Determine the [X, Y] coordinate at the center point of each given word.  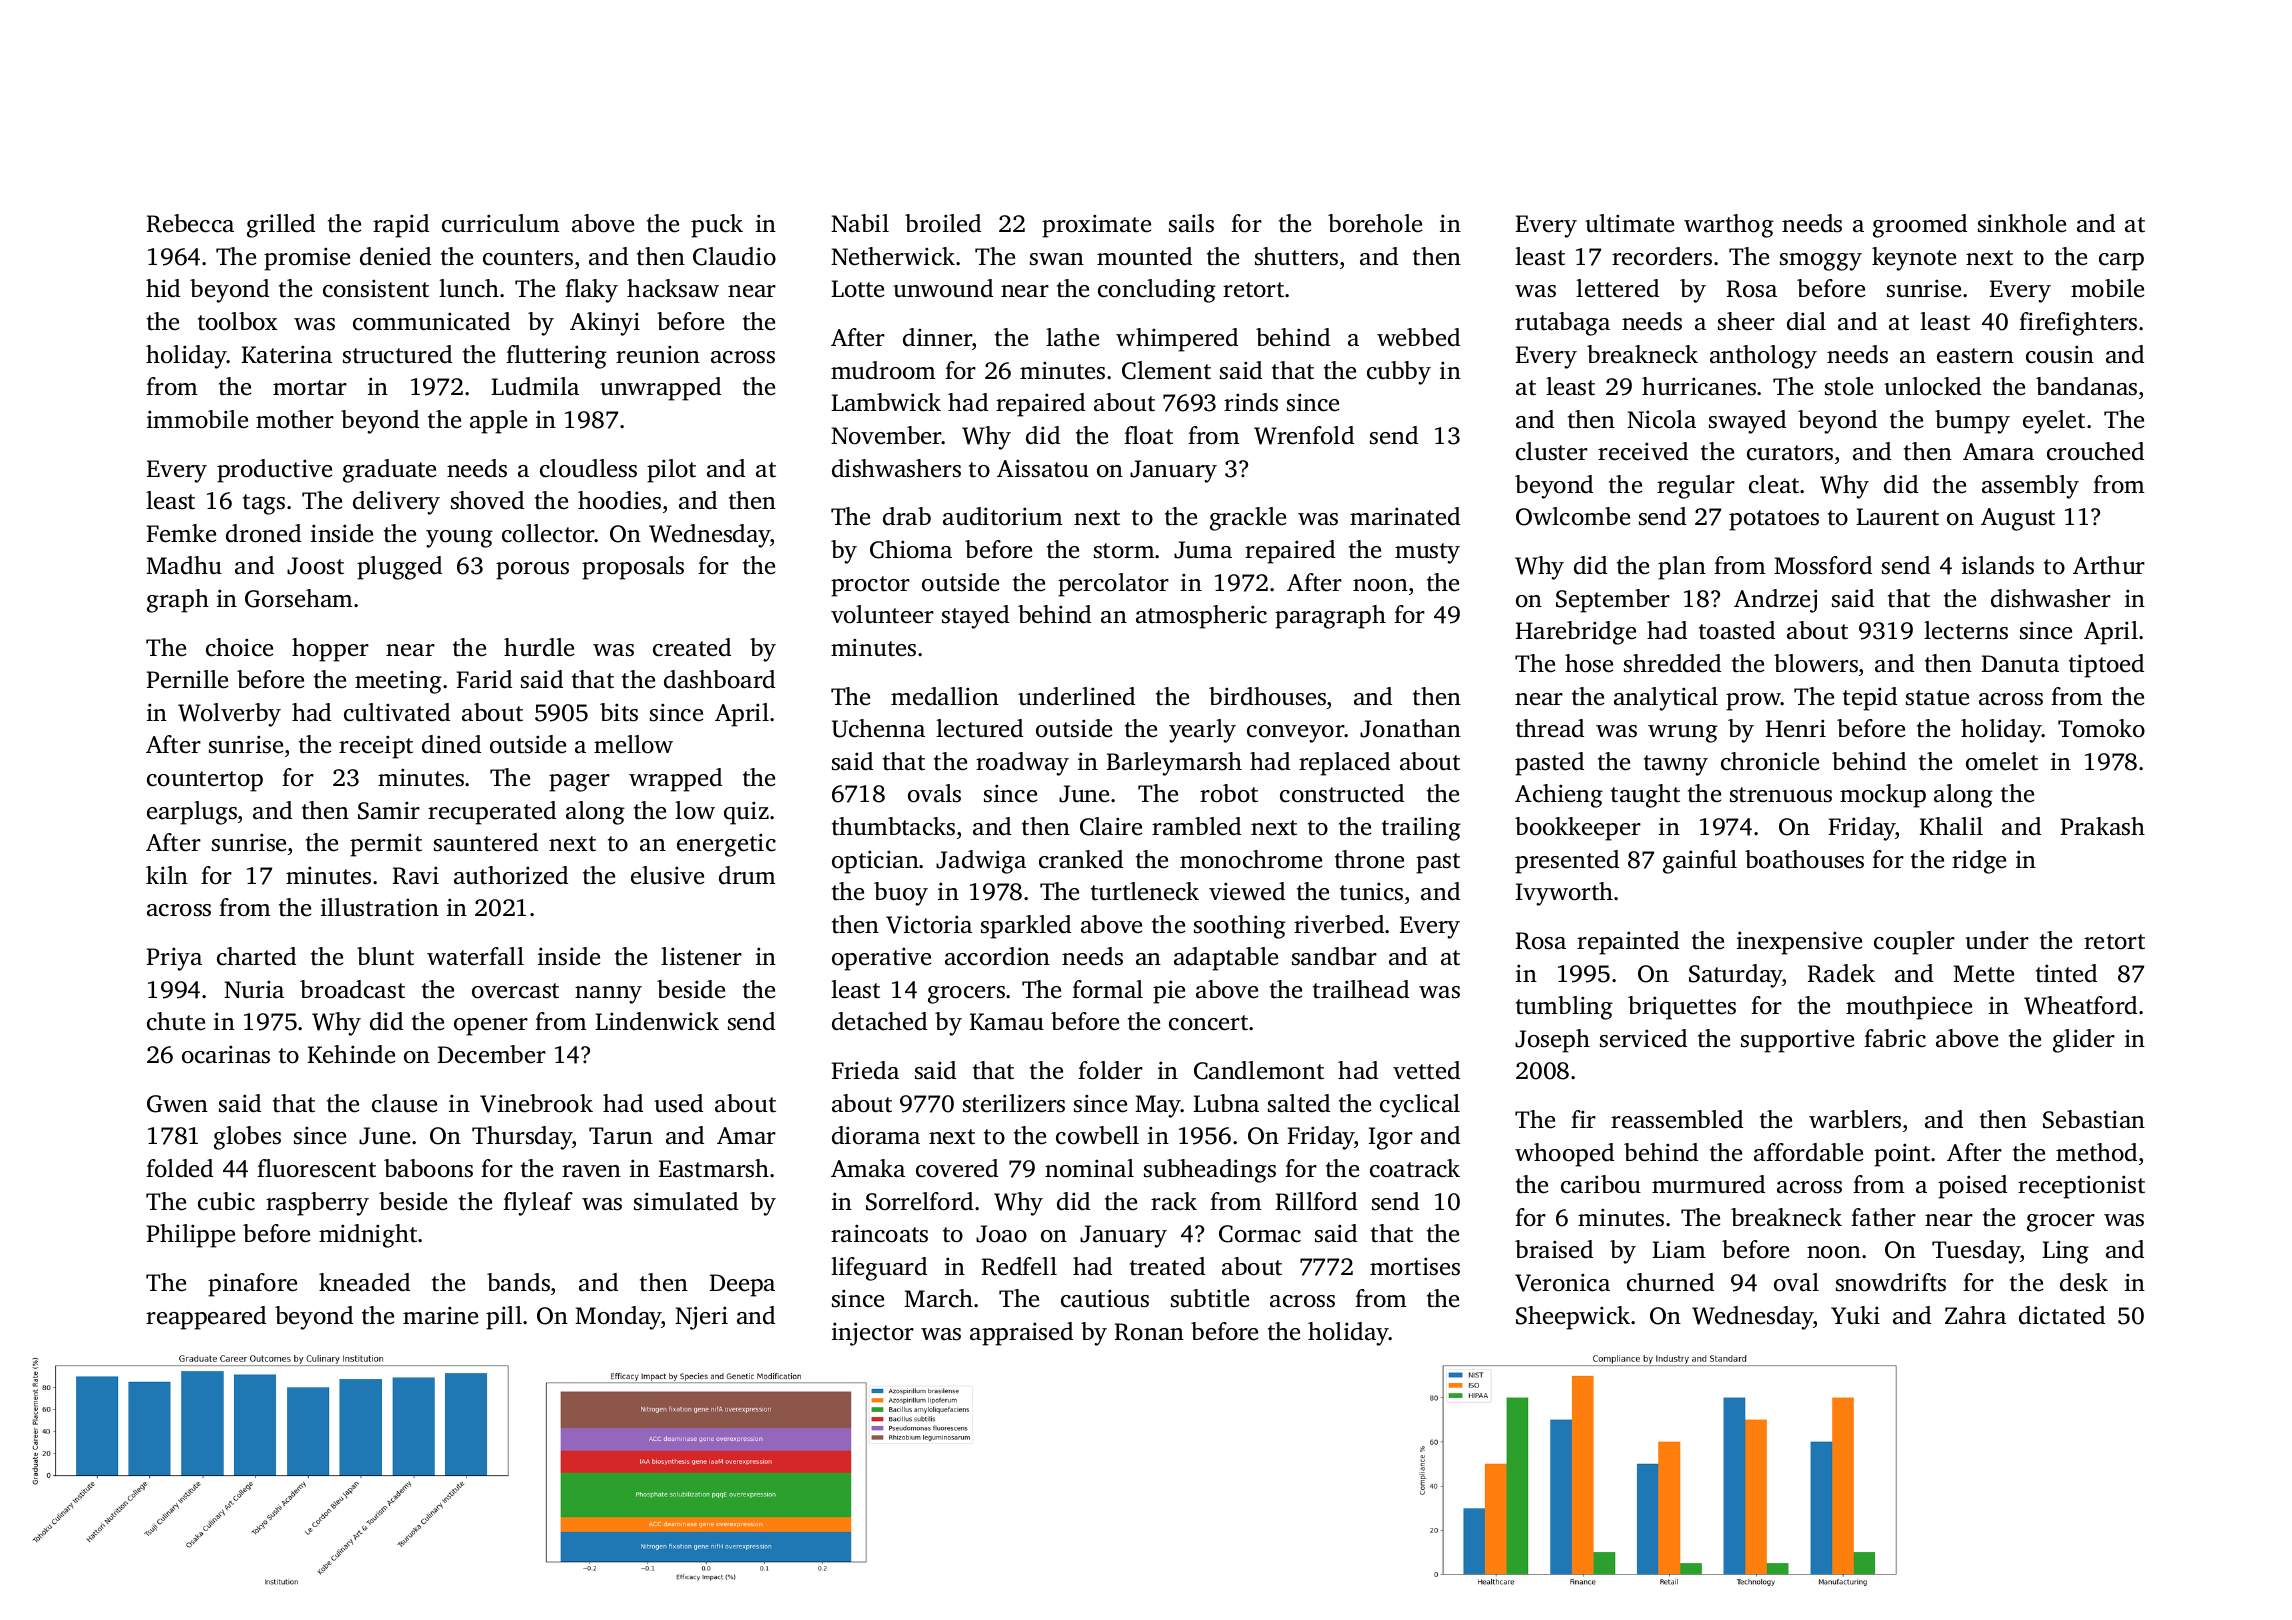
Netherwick [893, 256]
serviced [1643, 1038]
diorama [876, 1135]
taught [1645, 796]
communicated [431, 321]
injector [873, 1334]
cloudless [588, 468]
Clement [1166, 370]
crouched [2095, 451]
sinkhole [2022, 223]
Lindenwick [657, 1021]
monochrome [1251, 859]
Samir [389, 810]
